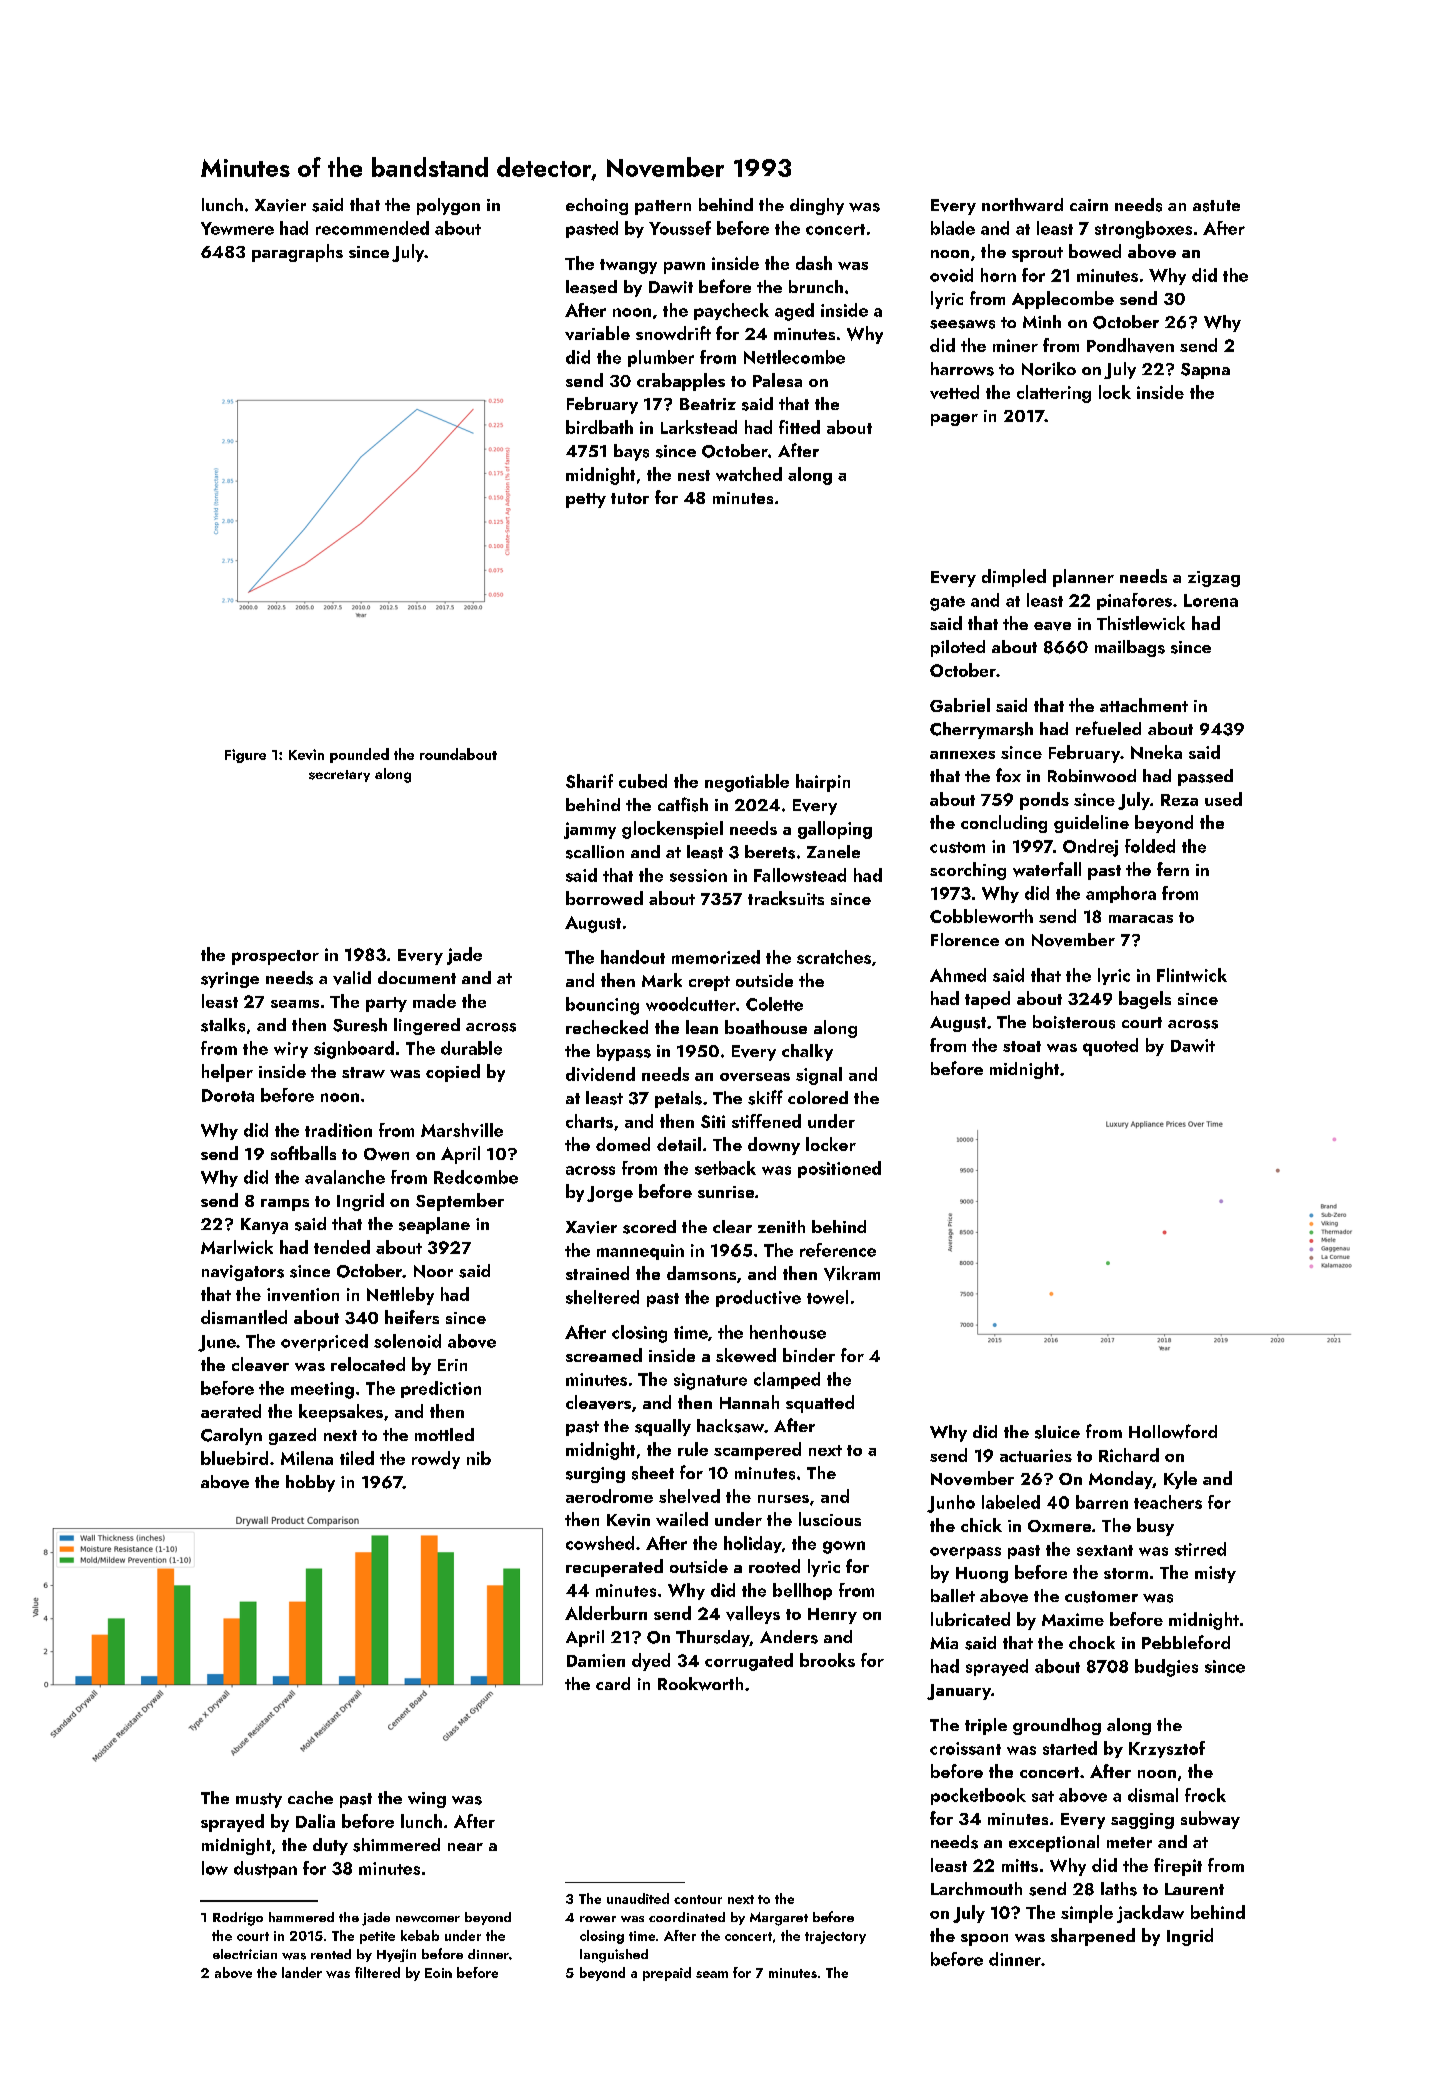  Describe the element at coordinates (820, 1404) in the screenshot. I see `squatted` at that location.
